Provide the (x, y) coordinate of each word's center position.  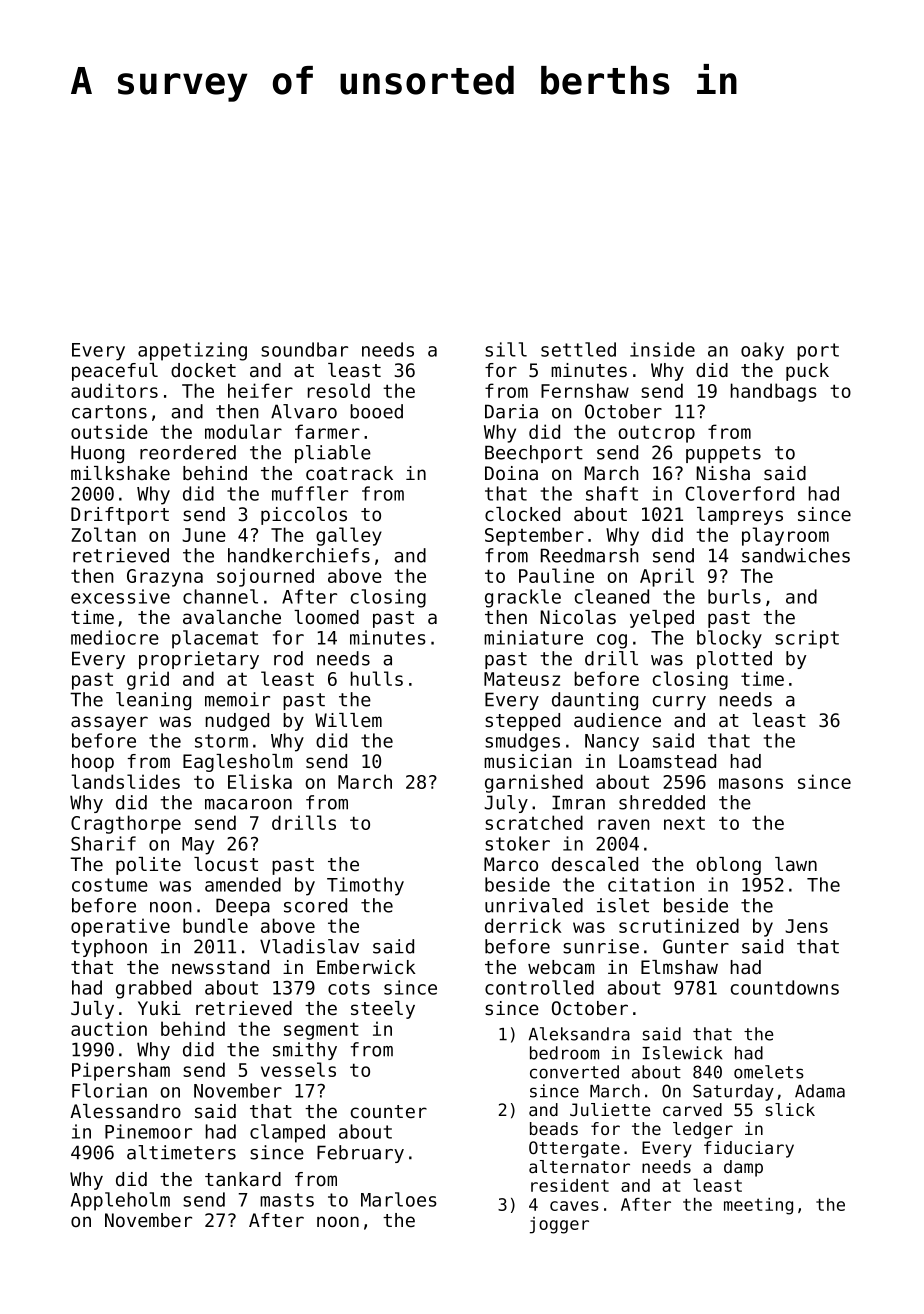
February (360, 1154)
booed (376, 411)
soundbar (304, 349)
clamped (287, 1133)
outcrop (656, 434)
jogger (559, 1225)
